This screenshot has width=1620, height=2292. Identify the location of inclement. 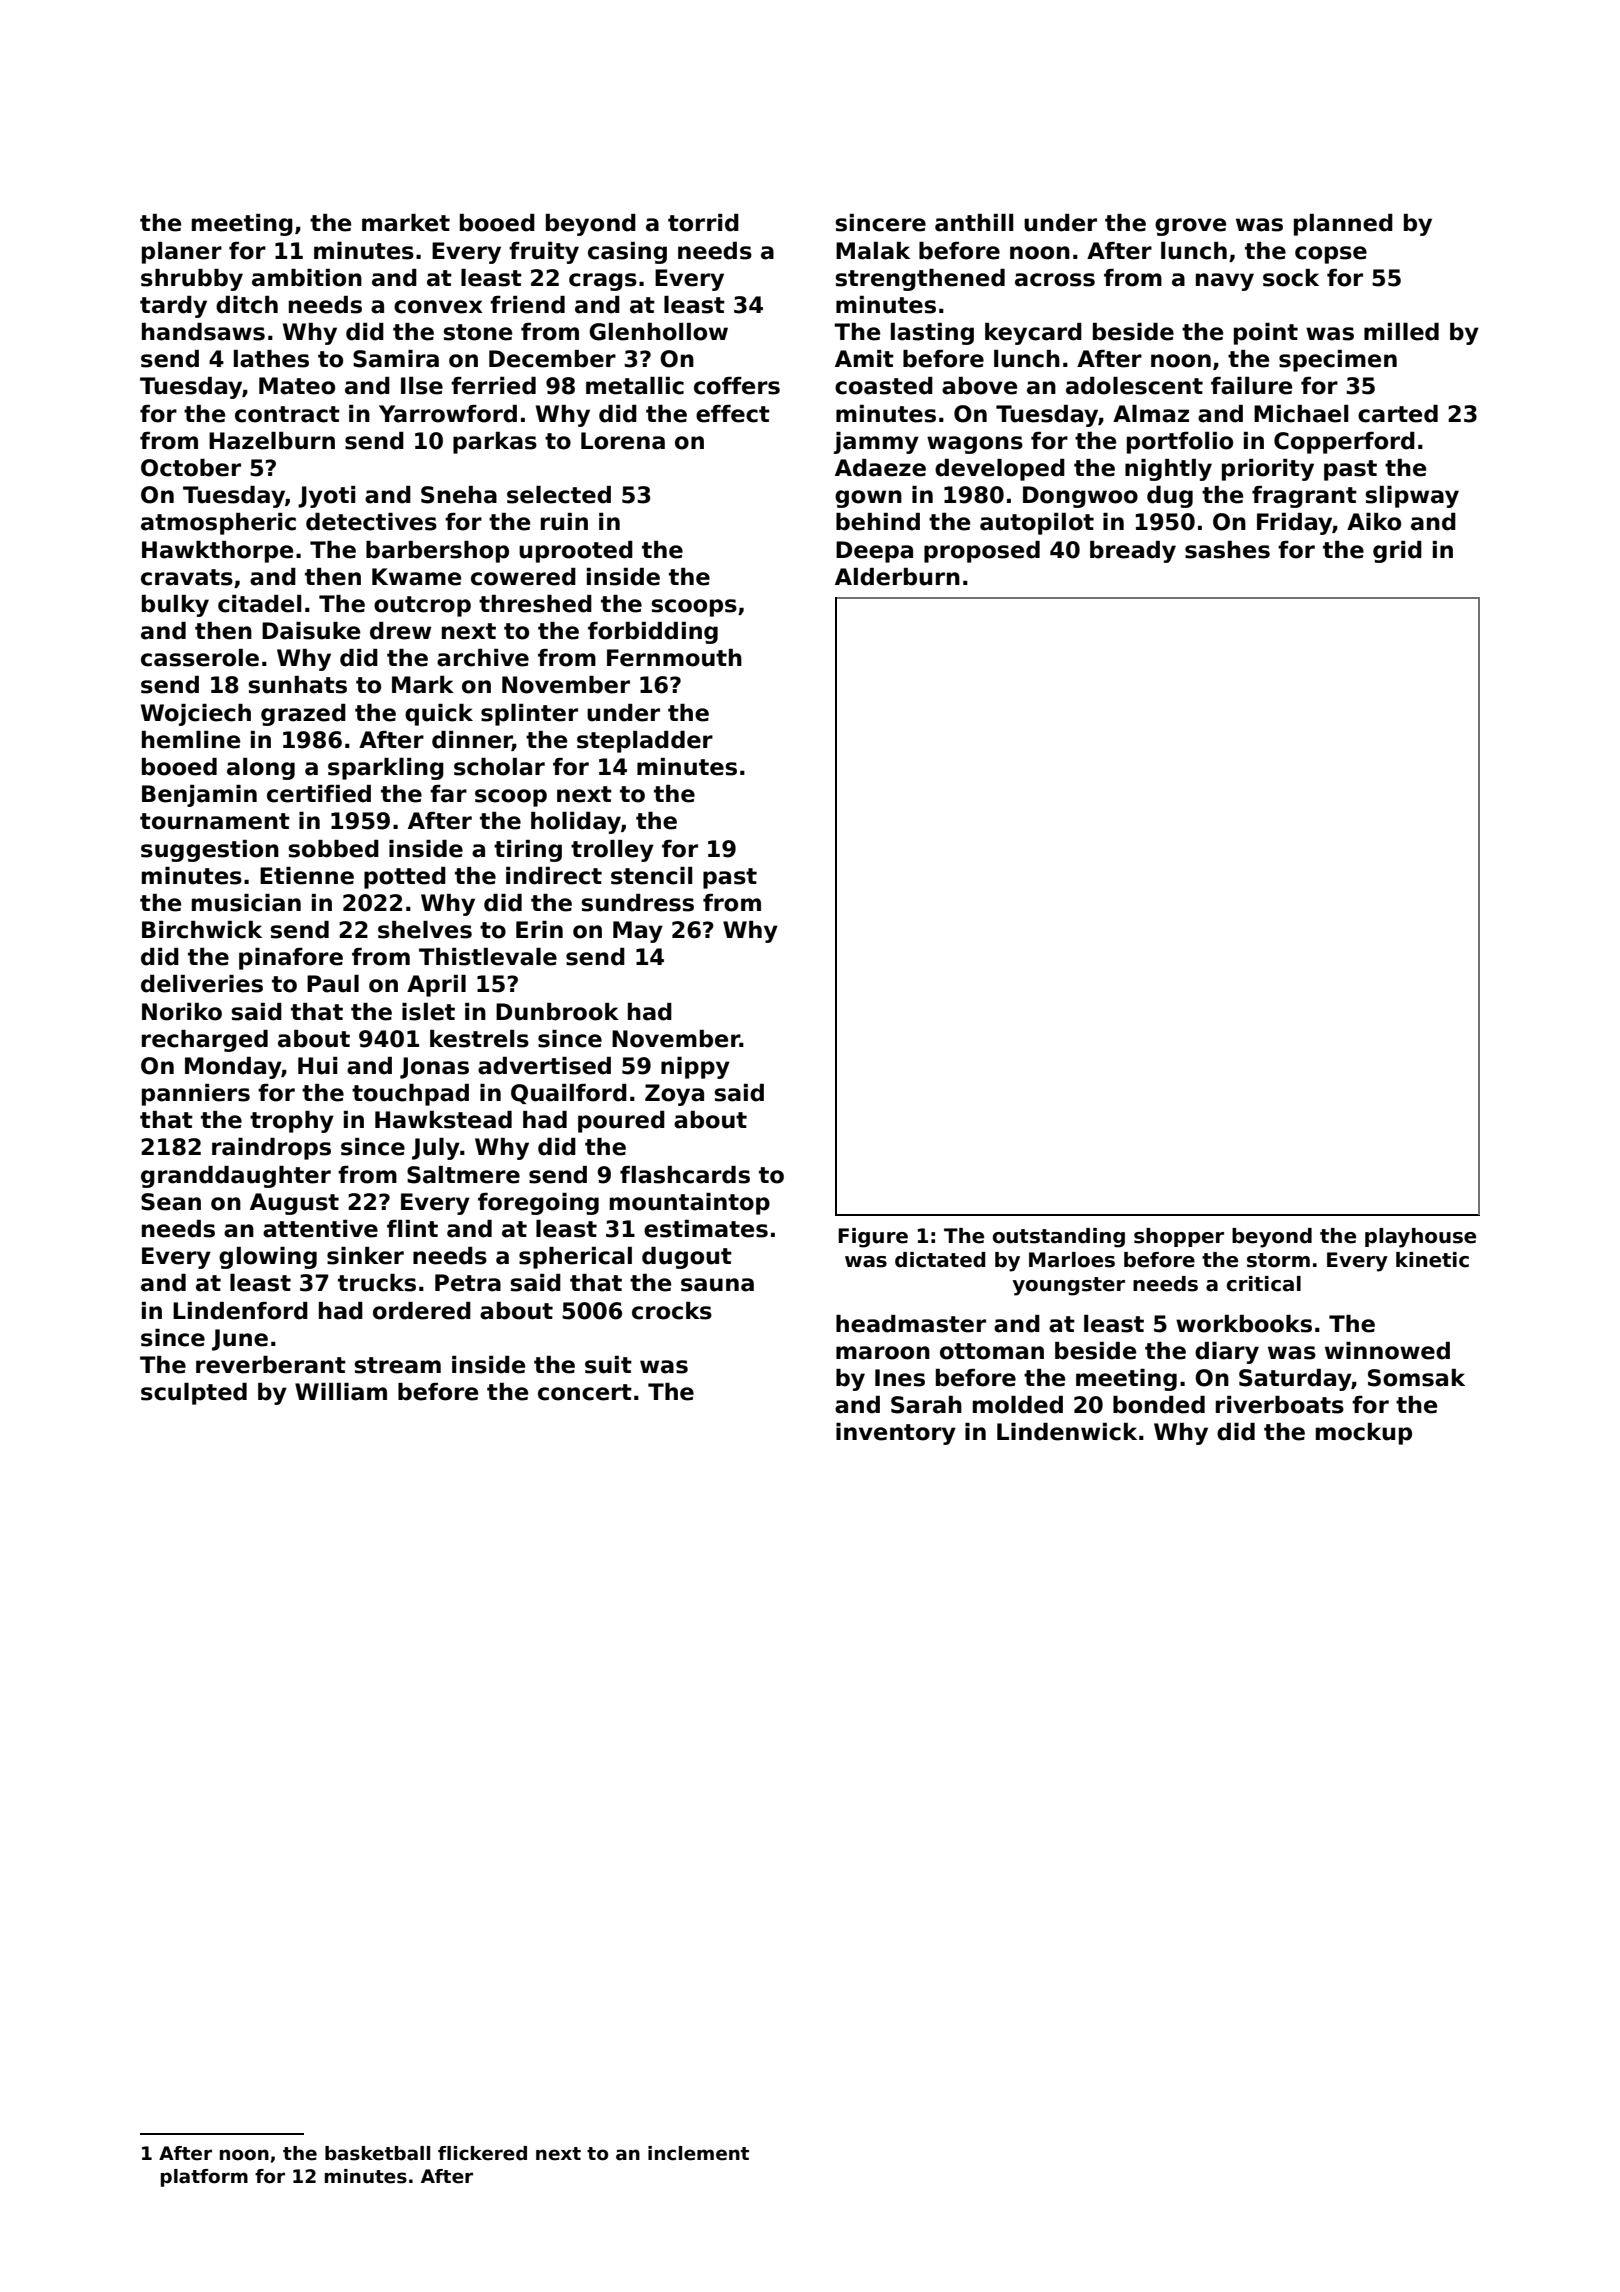
(698, 2153).
